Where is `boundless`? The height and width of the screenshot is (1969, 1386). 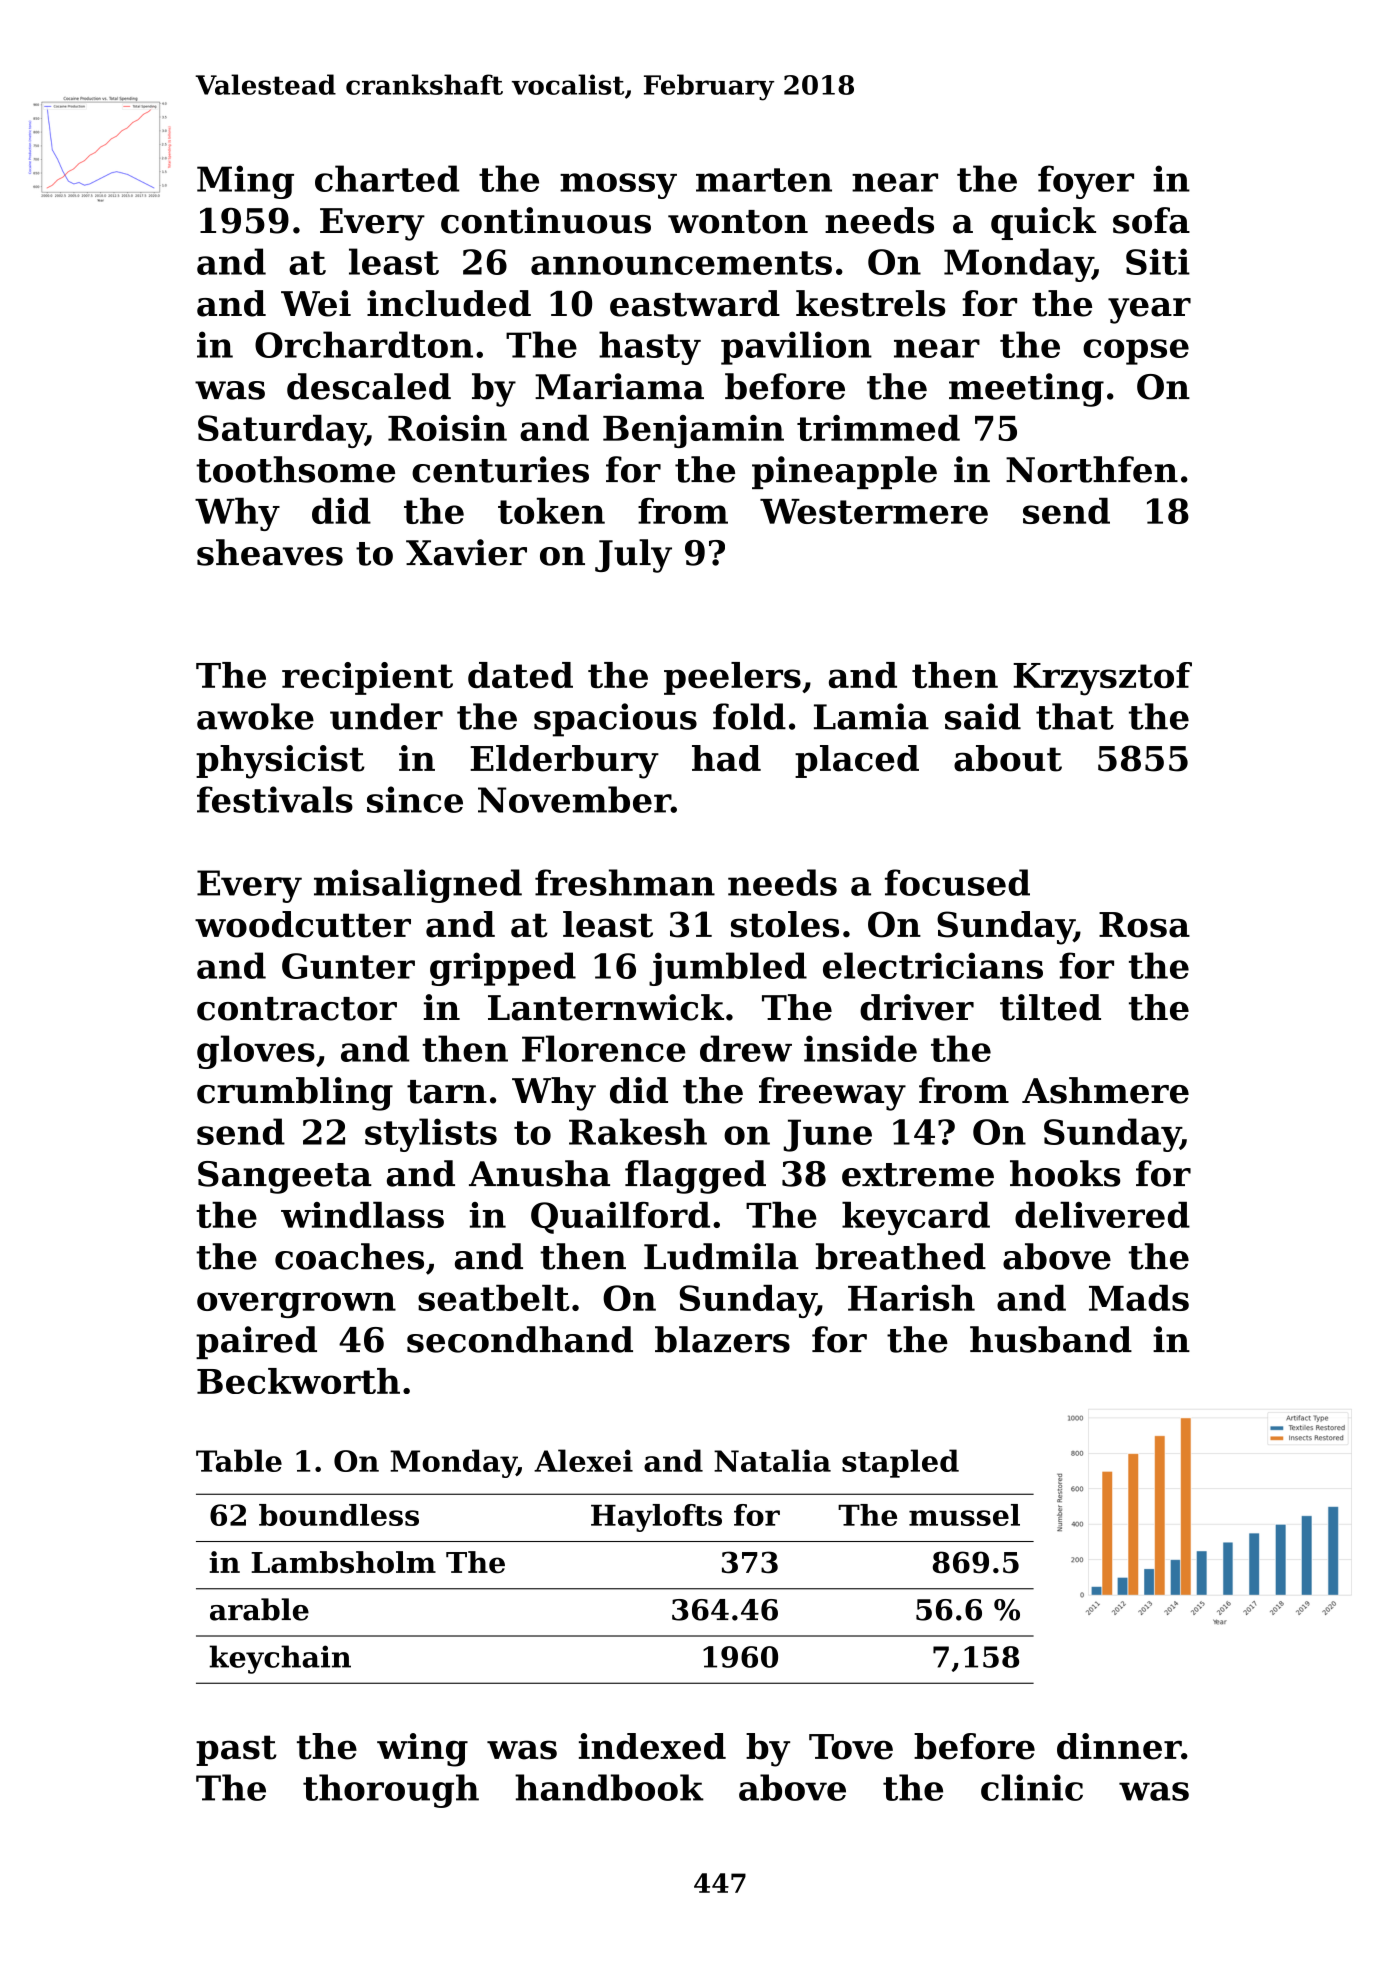
boundless is located at coordinates (339, 1515).
